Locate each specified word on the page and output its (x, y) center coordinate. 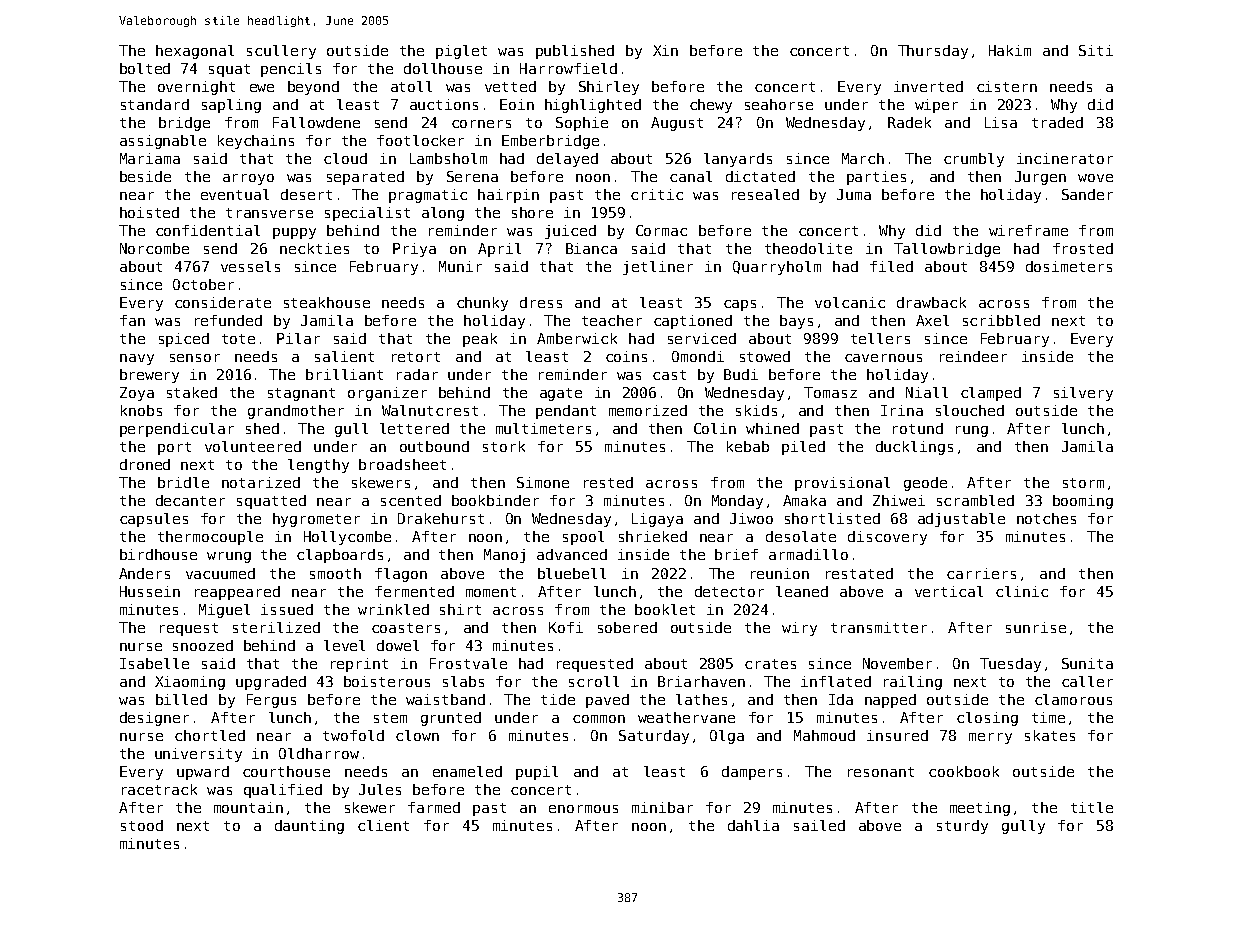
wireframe (1028, 230)
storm (1083, 483)
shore (532, 212)
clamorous (1073, 699)
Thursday (933, 52)
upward (203, 773)
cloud (345, 158)
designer (154, 719)
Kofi (566, 627)
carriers (981, 573)
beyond (313, 88)
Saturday (654, 737)
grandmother (296, 412)
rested (608, 482)
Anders (144, 573)
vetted (510, 86)
